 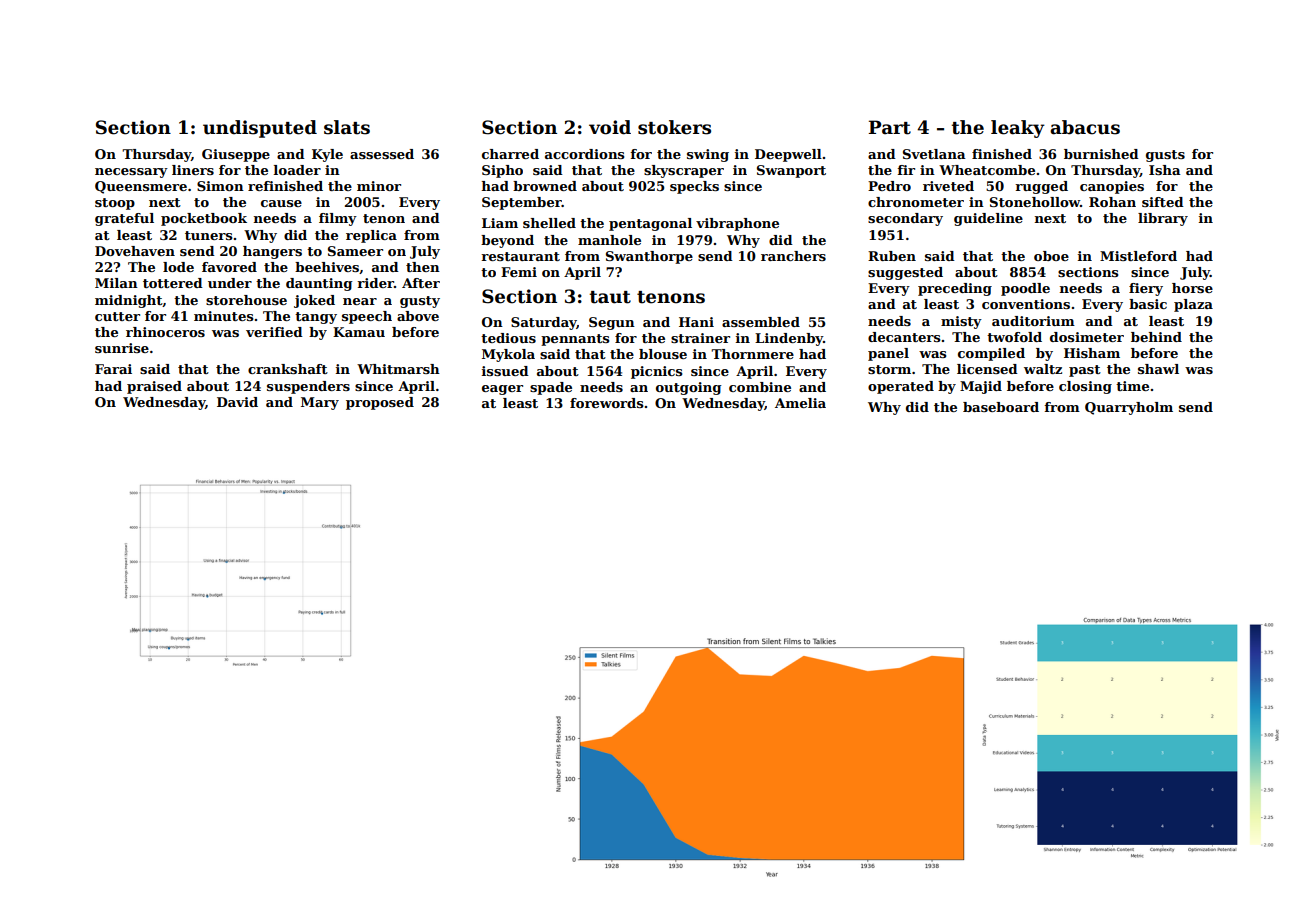 What do you see at coordinates (793, 256) in the document?
I see `ranchers` at bounding box center [793, 256].
